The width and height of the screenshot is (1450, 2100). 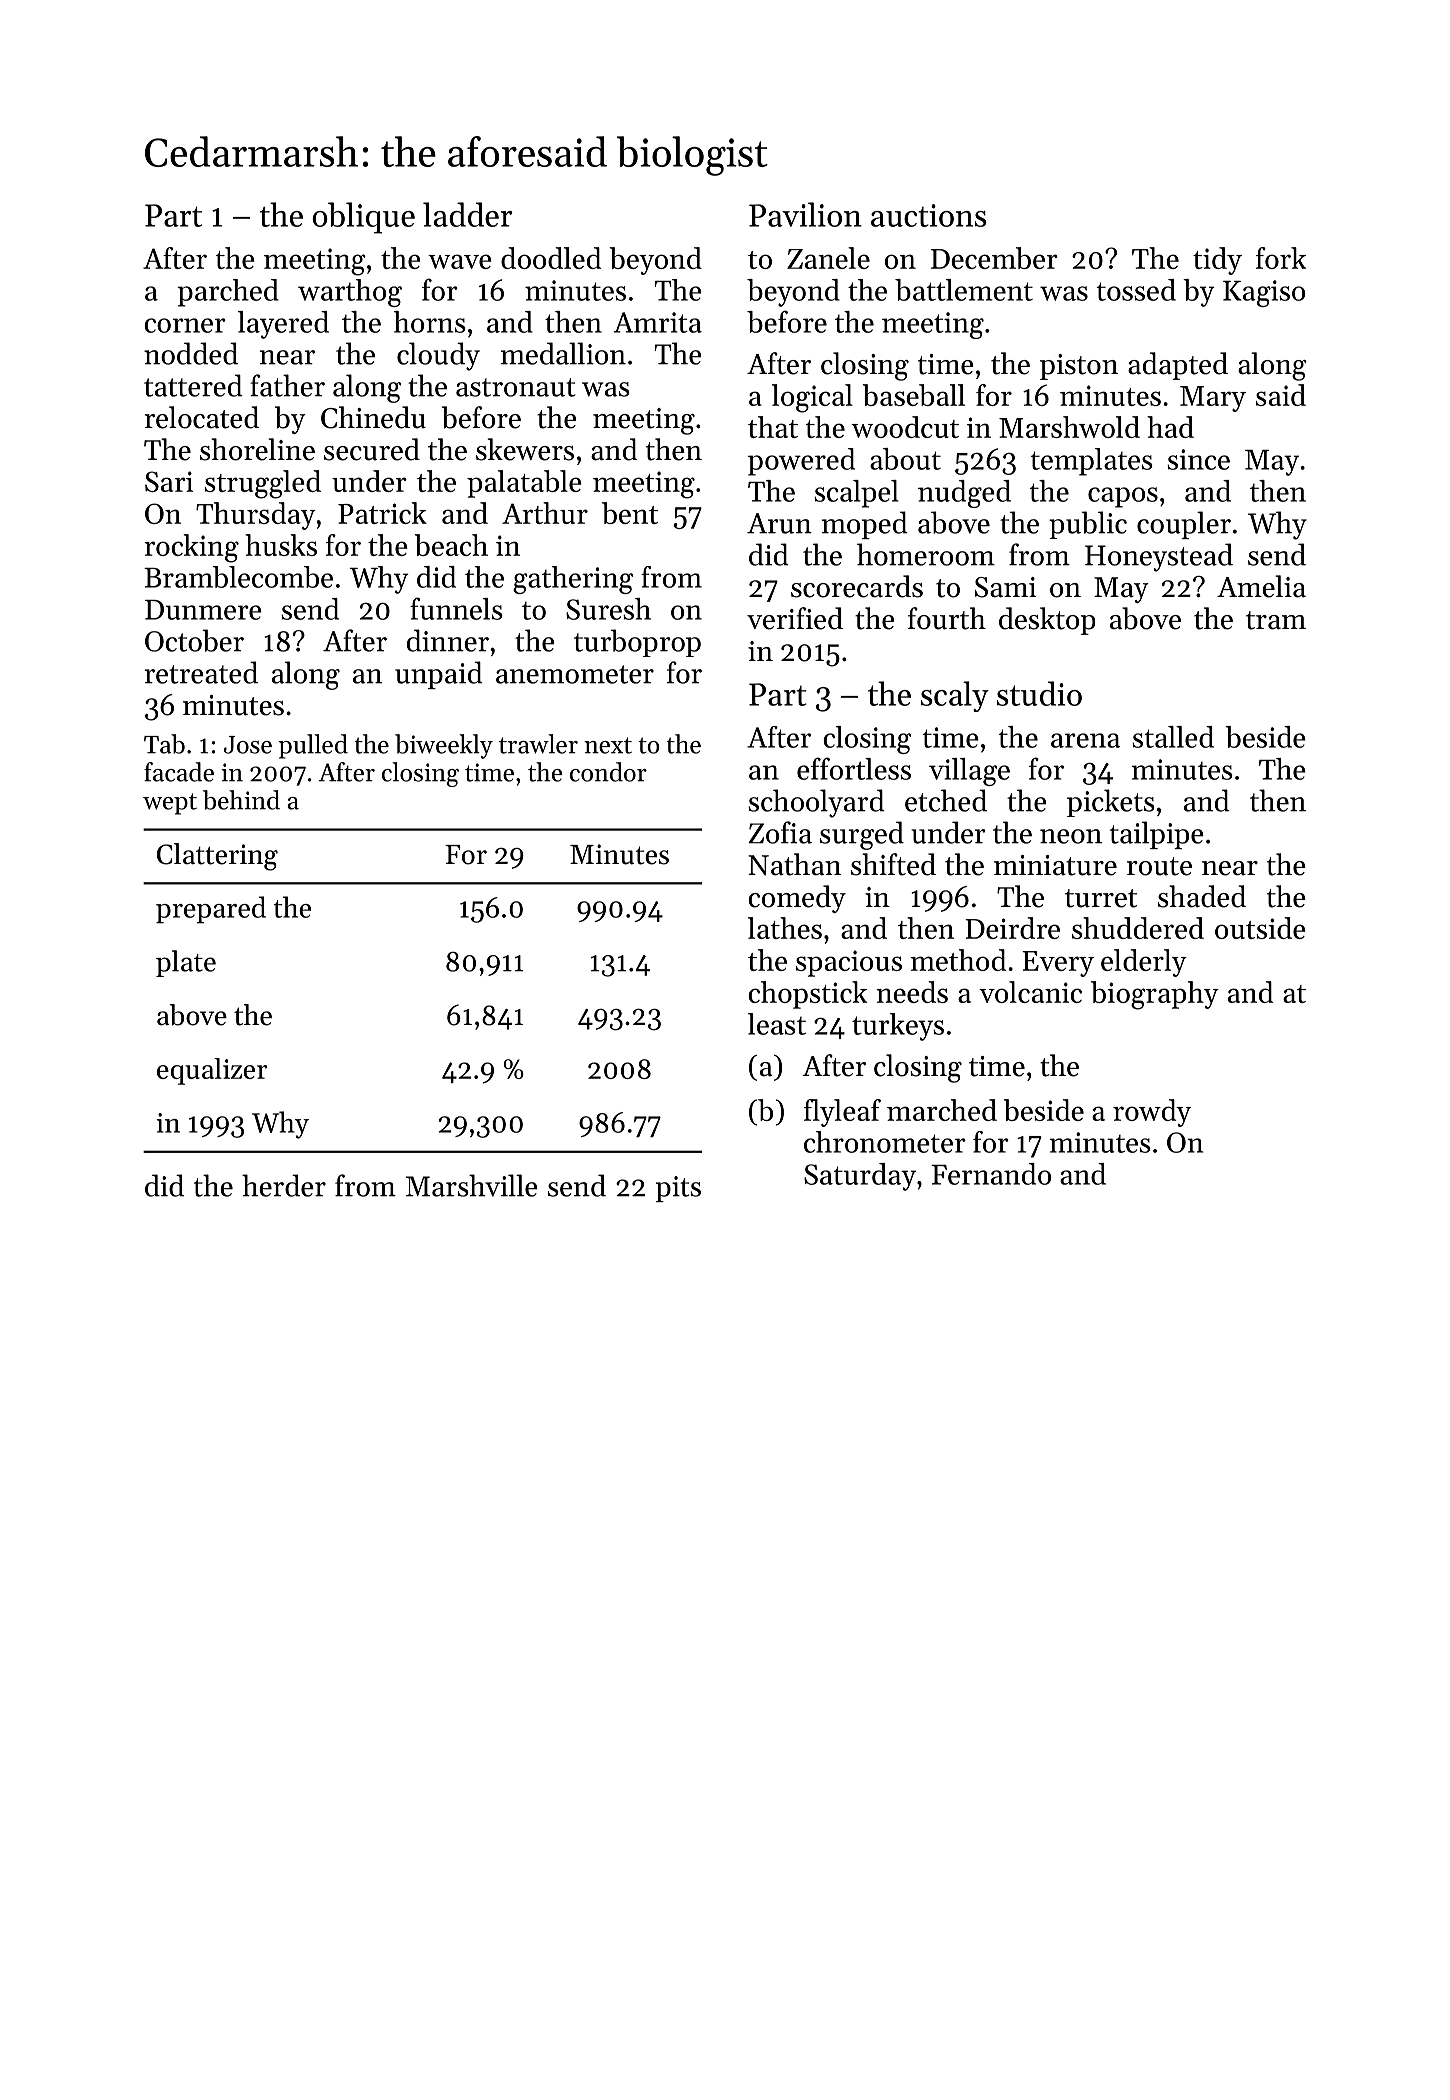 I want to click on doodled, so click(x=551, y=258).
